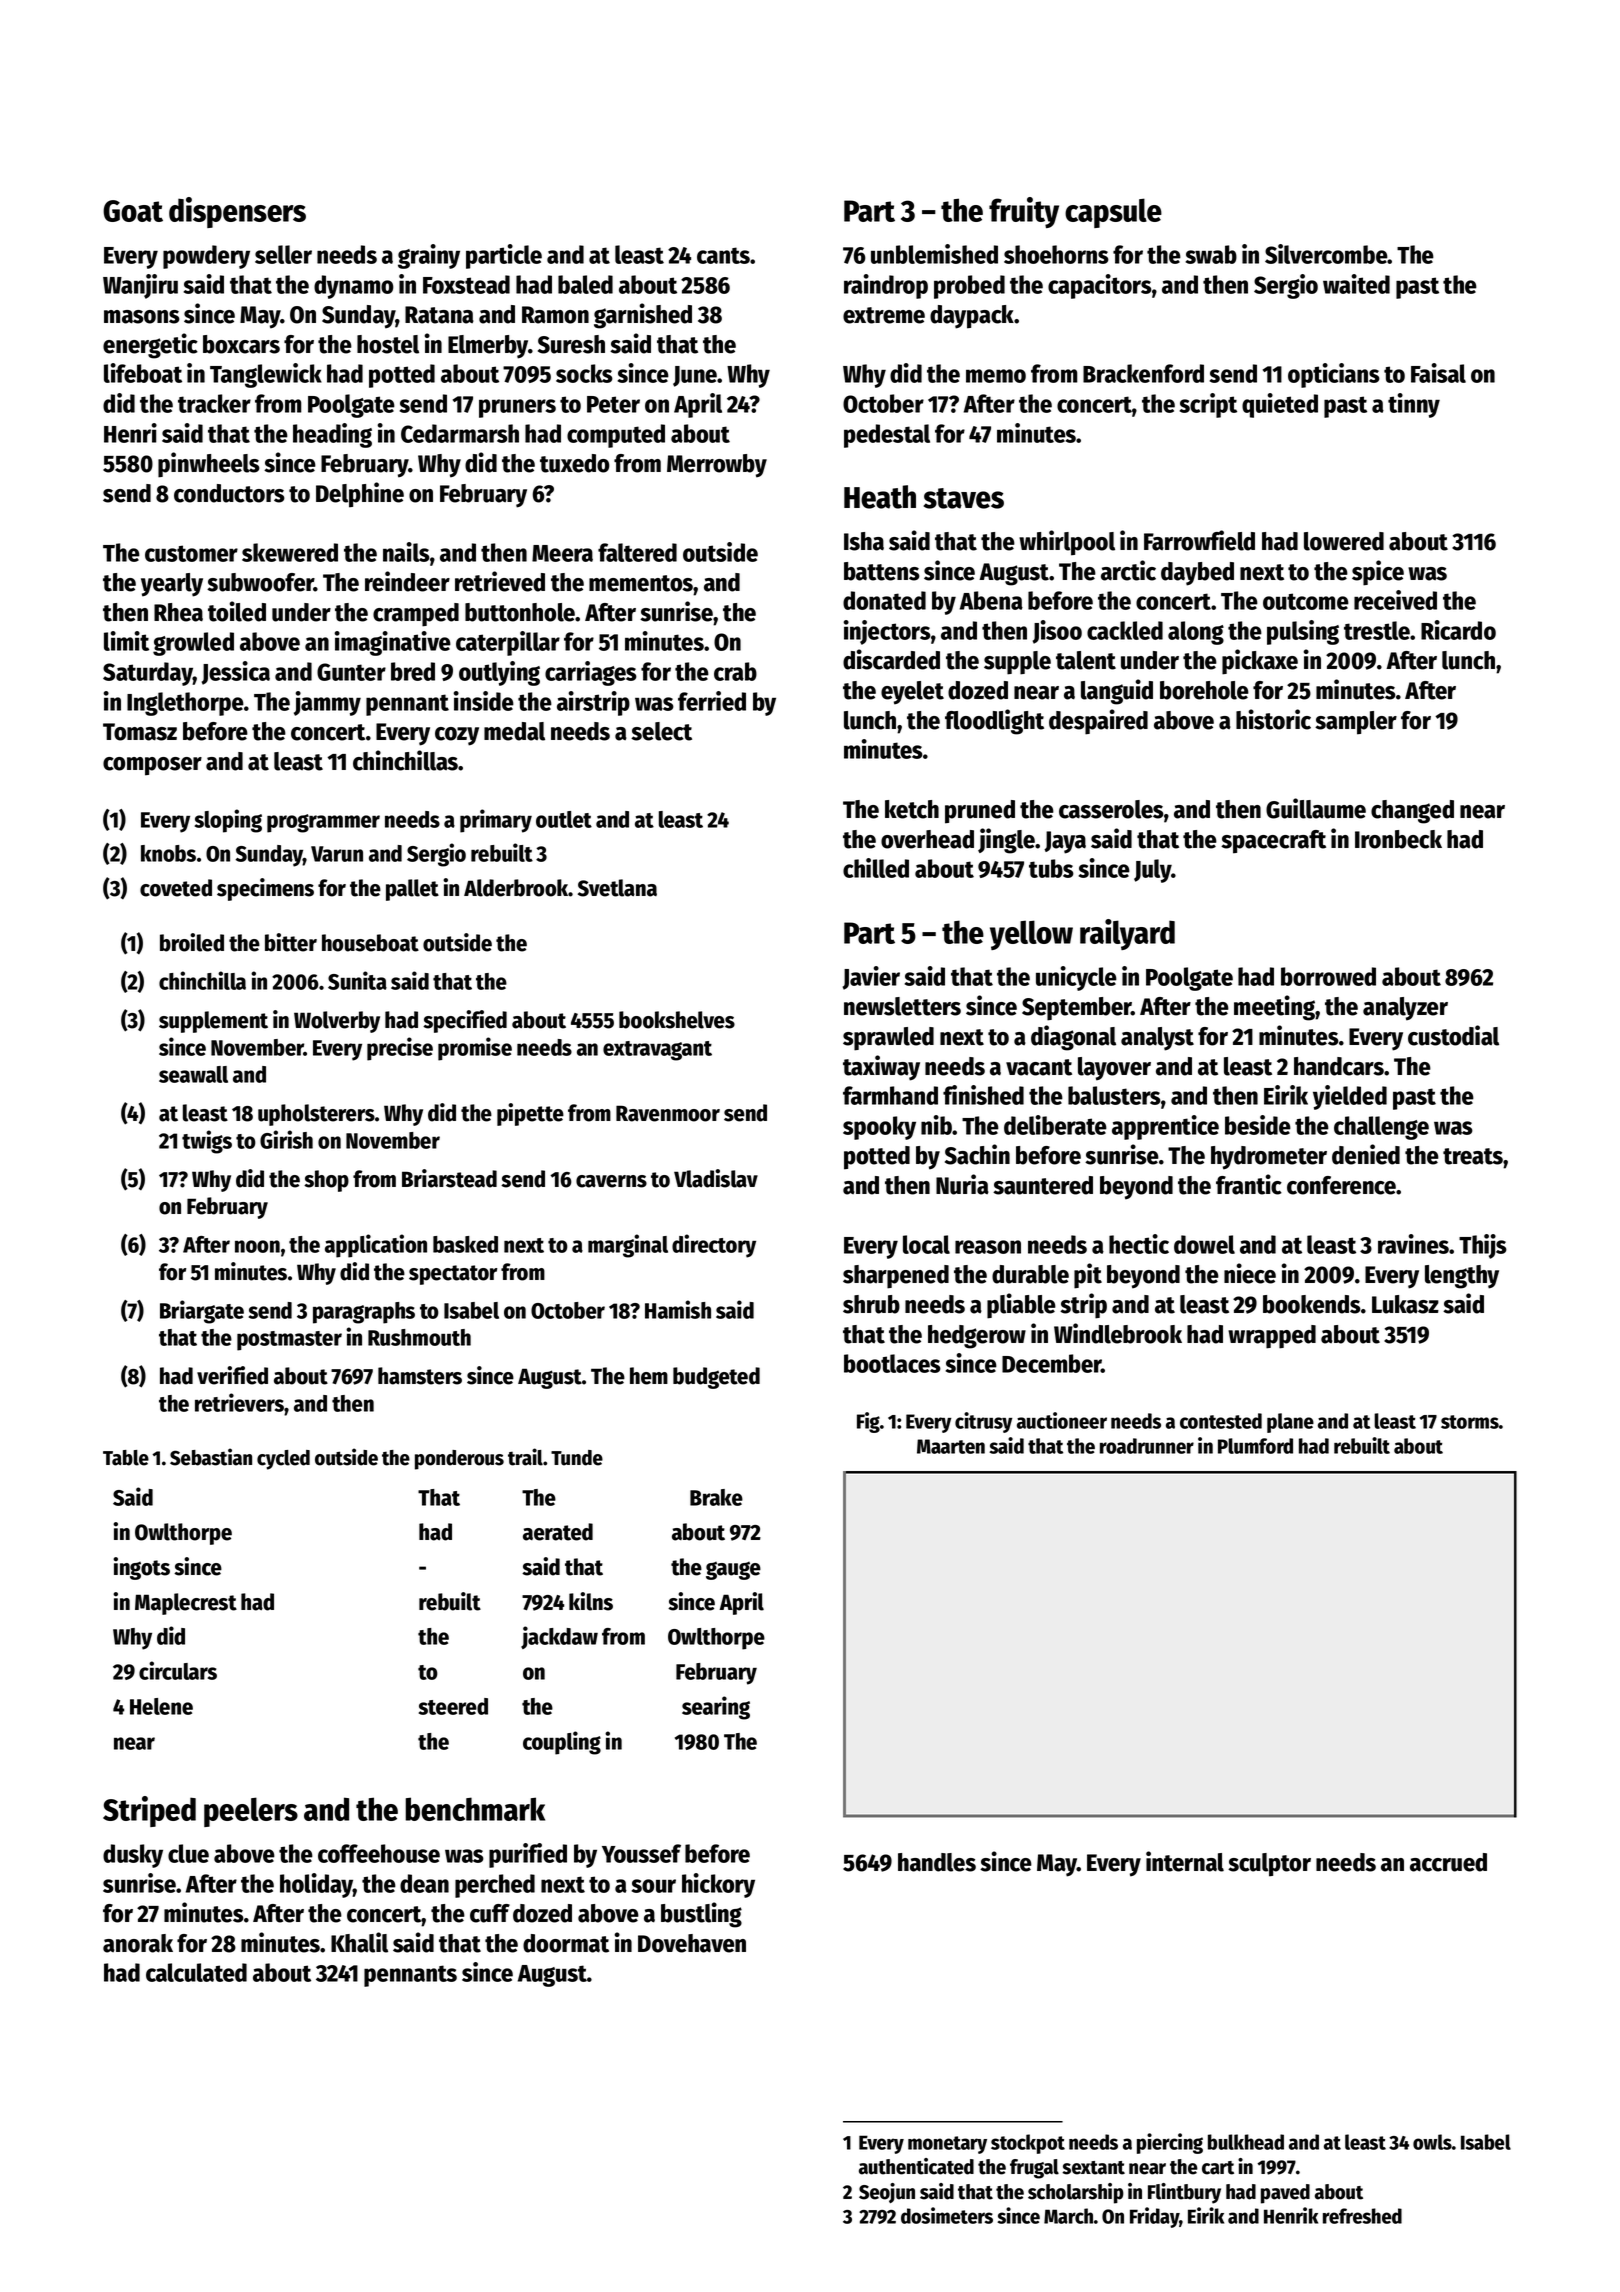  Describe the element at coordinates (1470, 1422) in the screenshot. I see `storms` at that location.
